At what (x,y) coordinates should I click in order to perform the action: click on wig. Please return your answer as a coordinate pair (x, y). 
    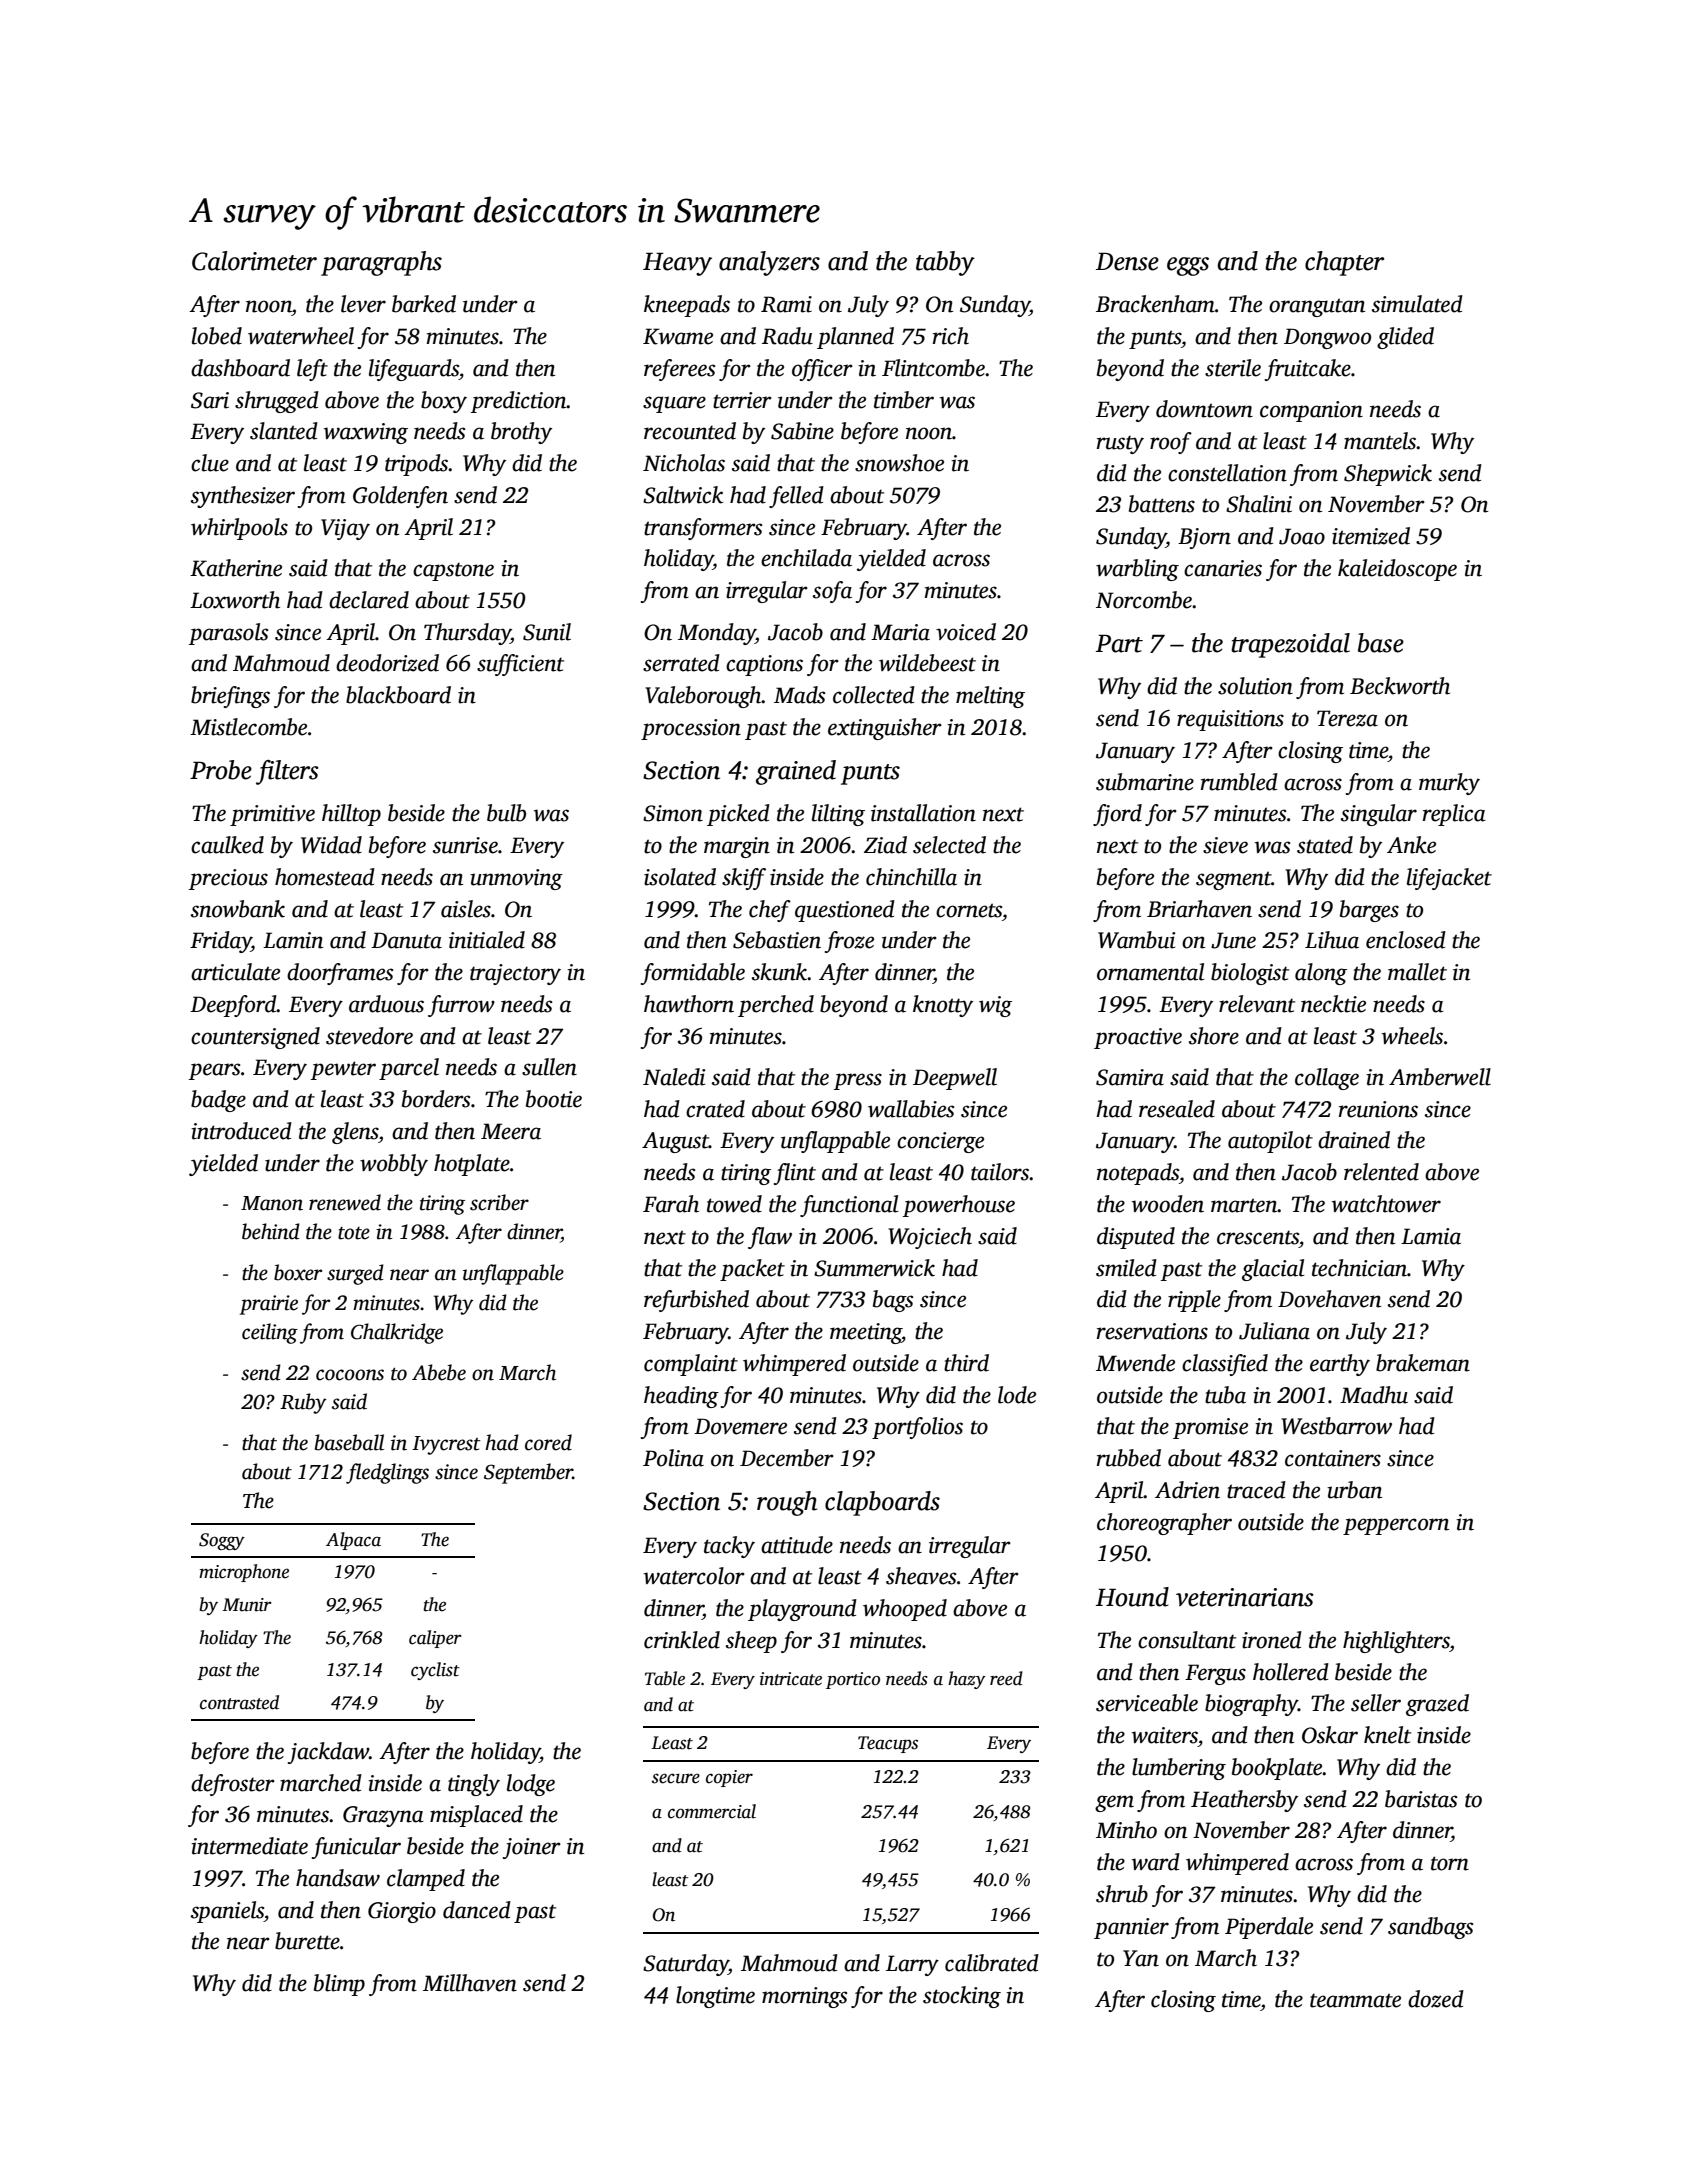
    Looking at the image, I should click on (995, 1006).
